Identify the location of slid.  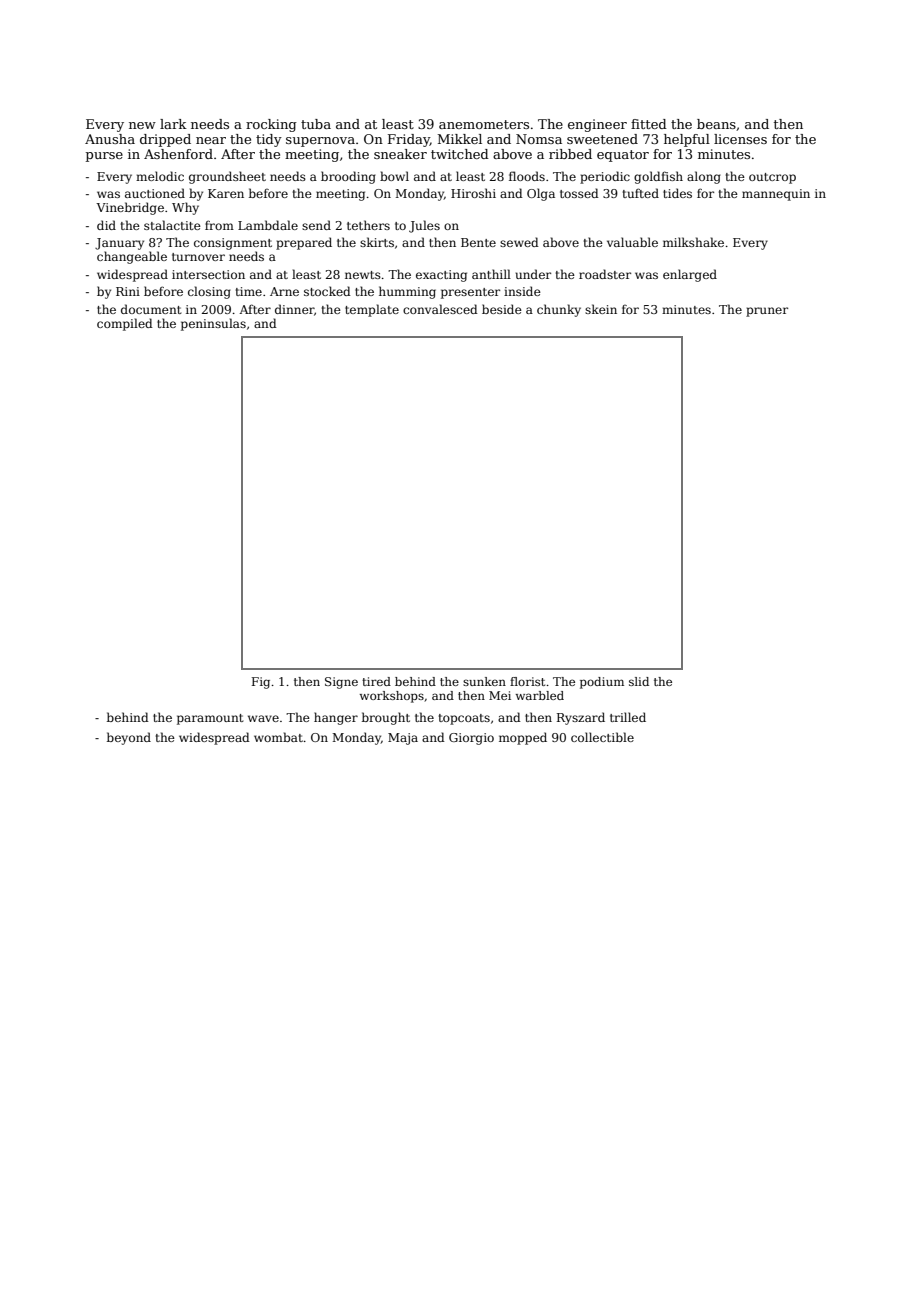
(639, 681).
